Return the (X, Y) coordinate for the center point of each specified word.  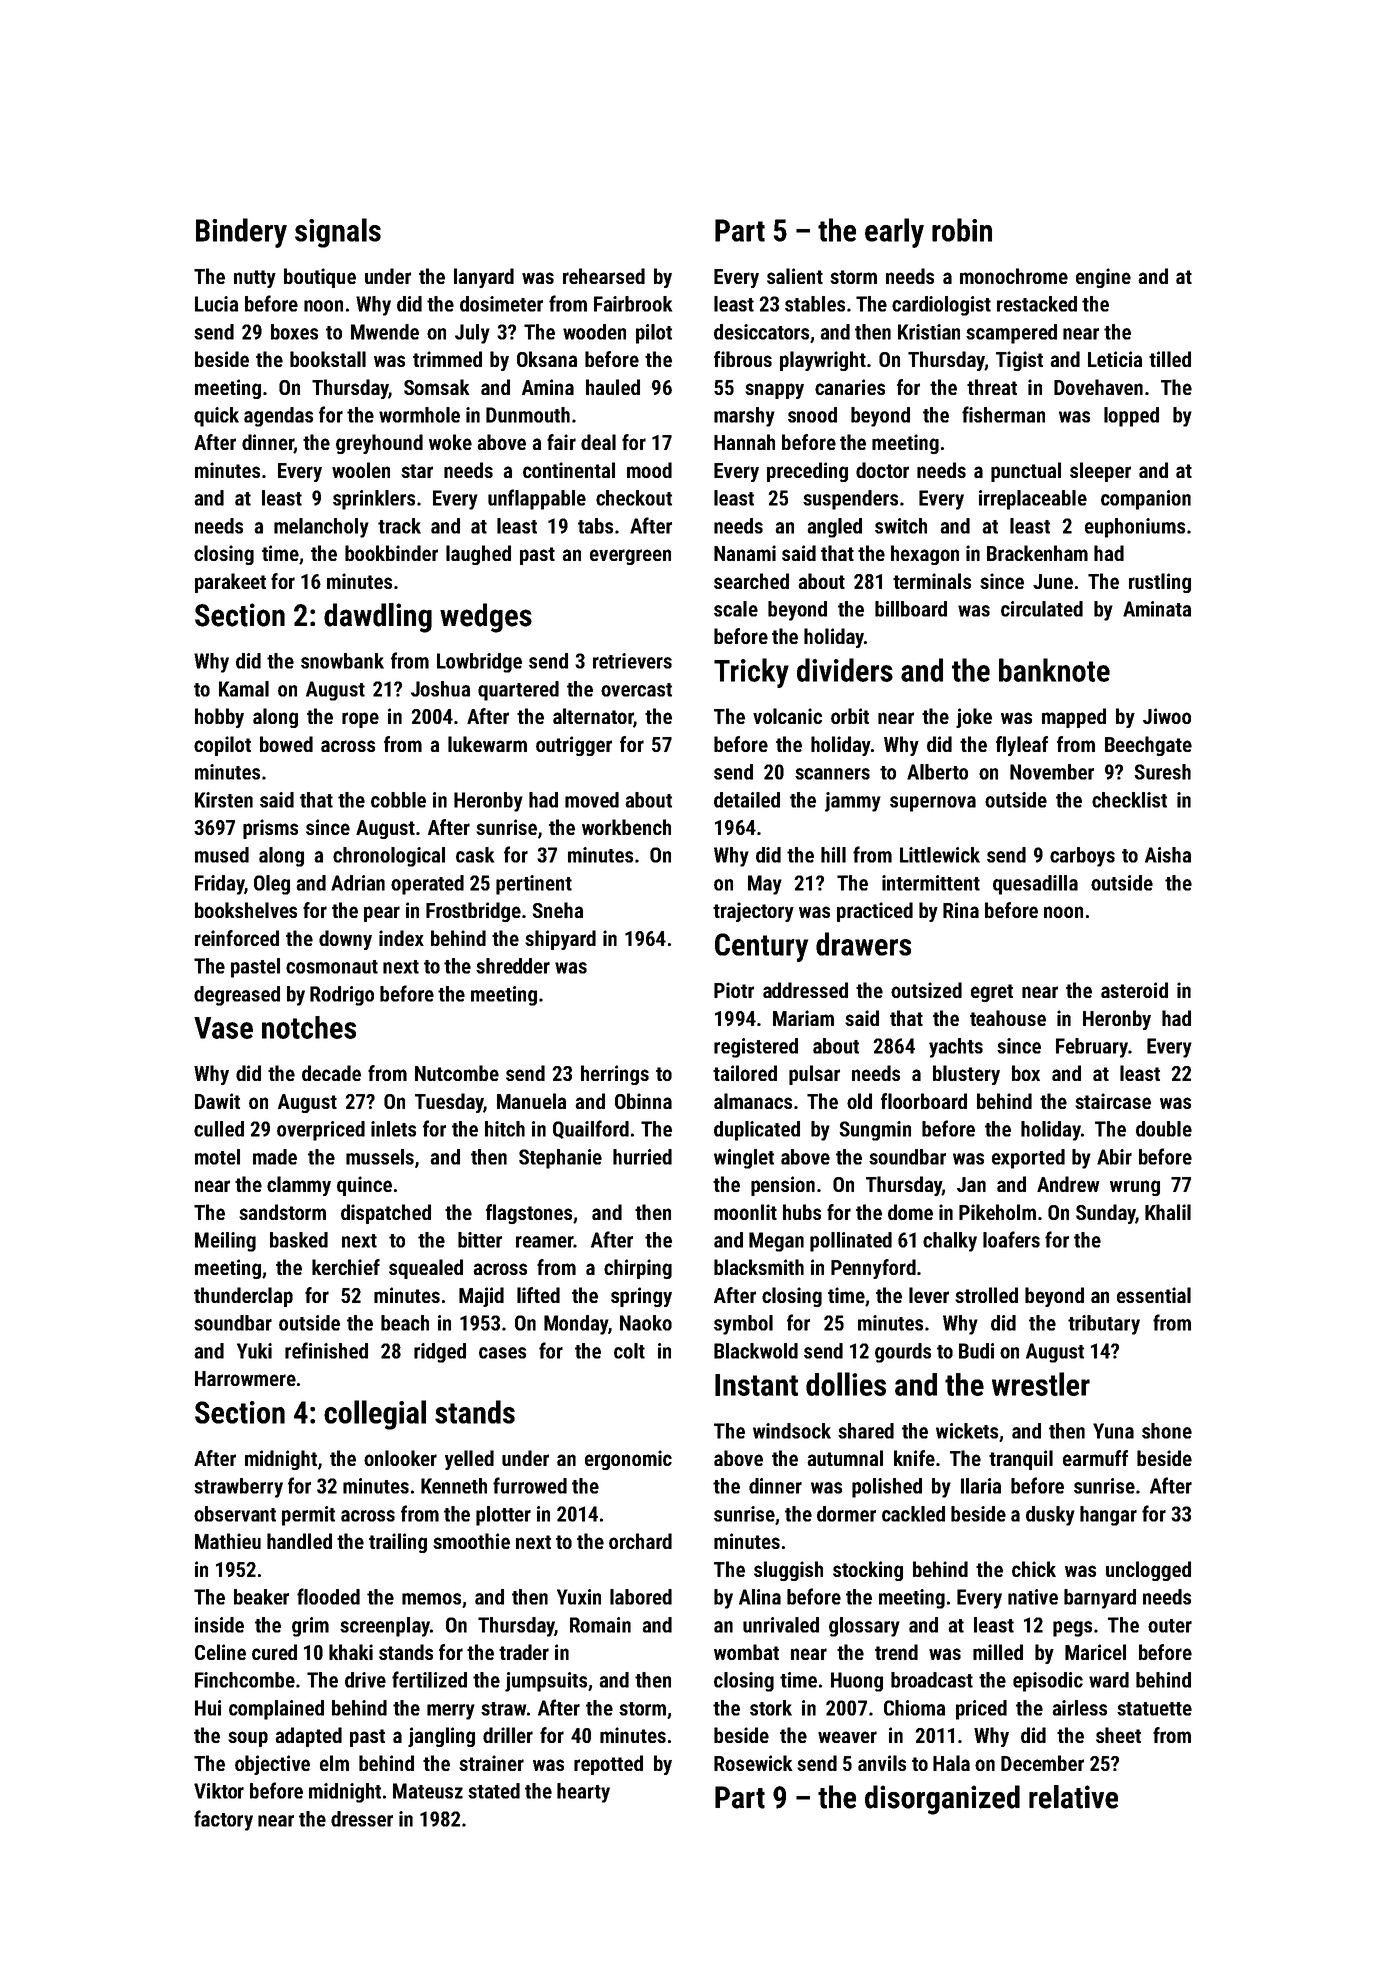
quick (216, 417)
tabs (595, 526)
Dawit (217, 1101)
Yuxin (579, 1597)
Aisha (1168, 855)
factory (223, 1820)
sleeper (1100, 472)
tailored (745, 1073)
